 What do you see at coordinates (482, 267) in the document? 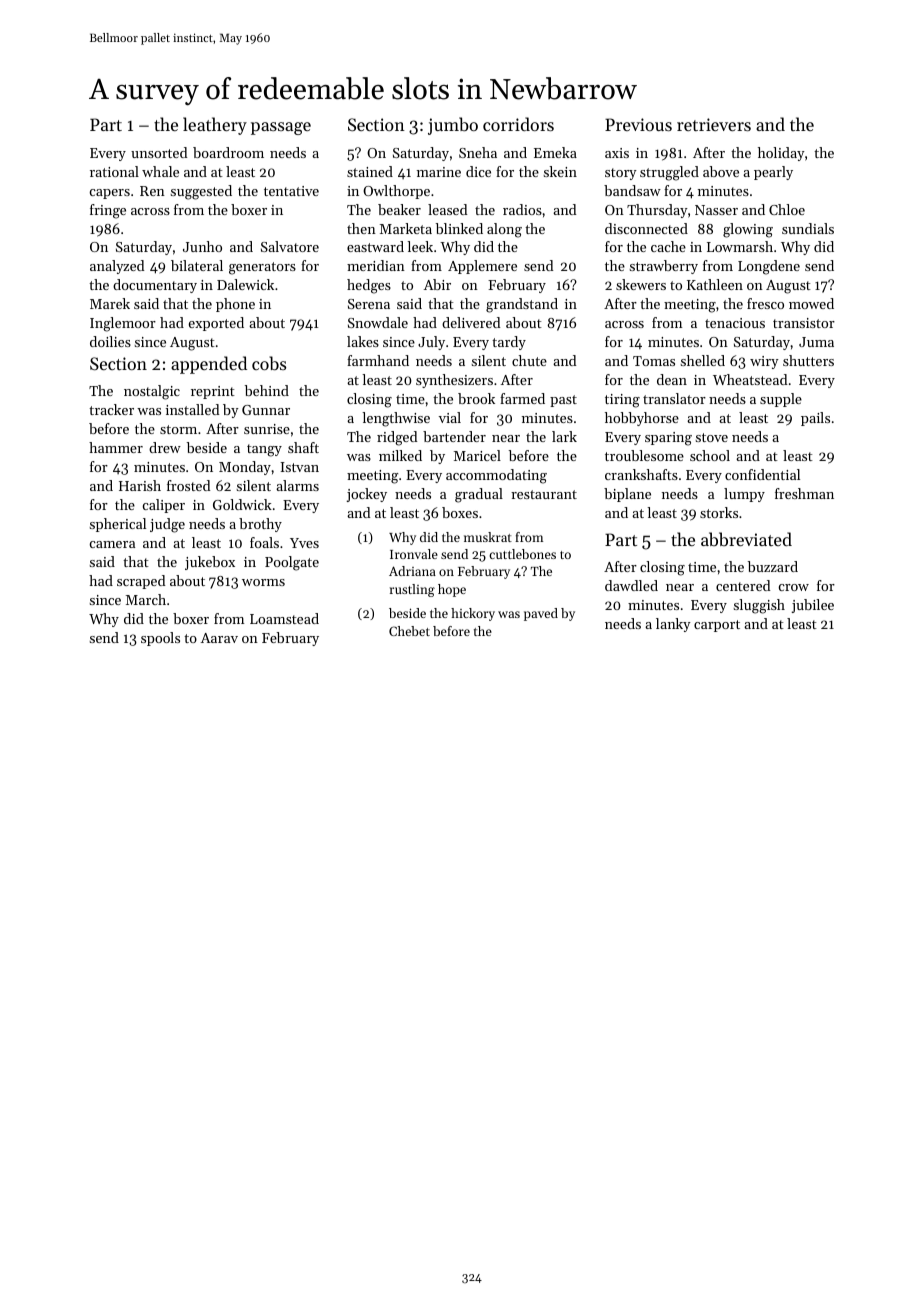
I see `Applemere` at bounding box center [482, 267].
